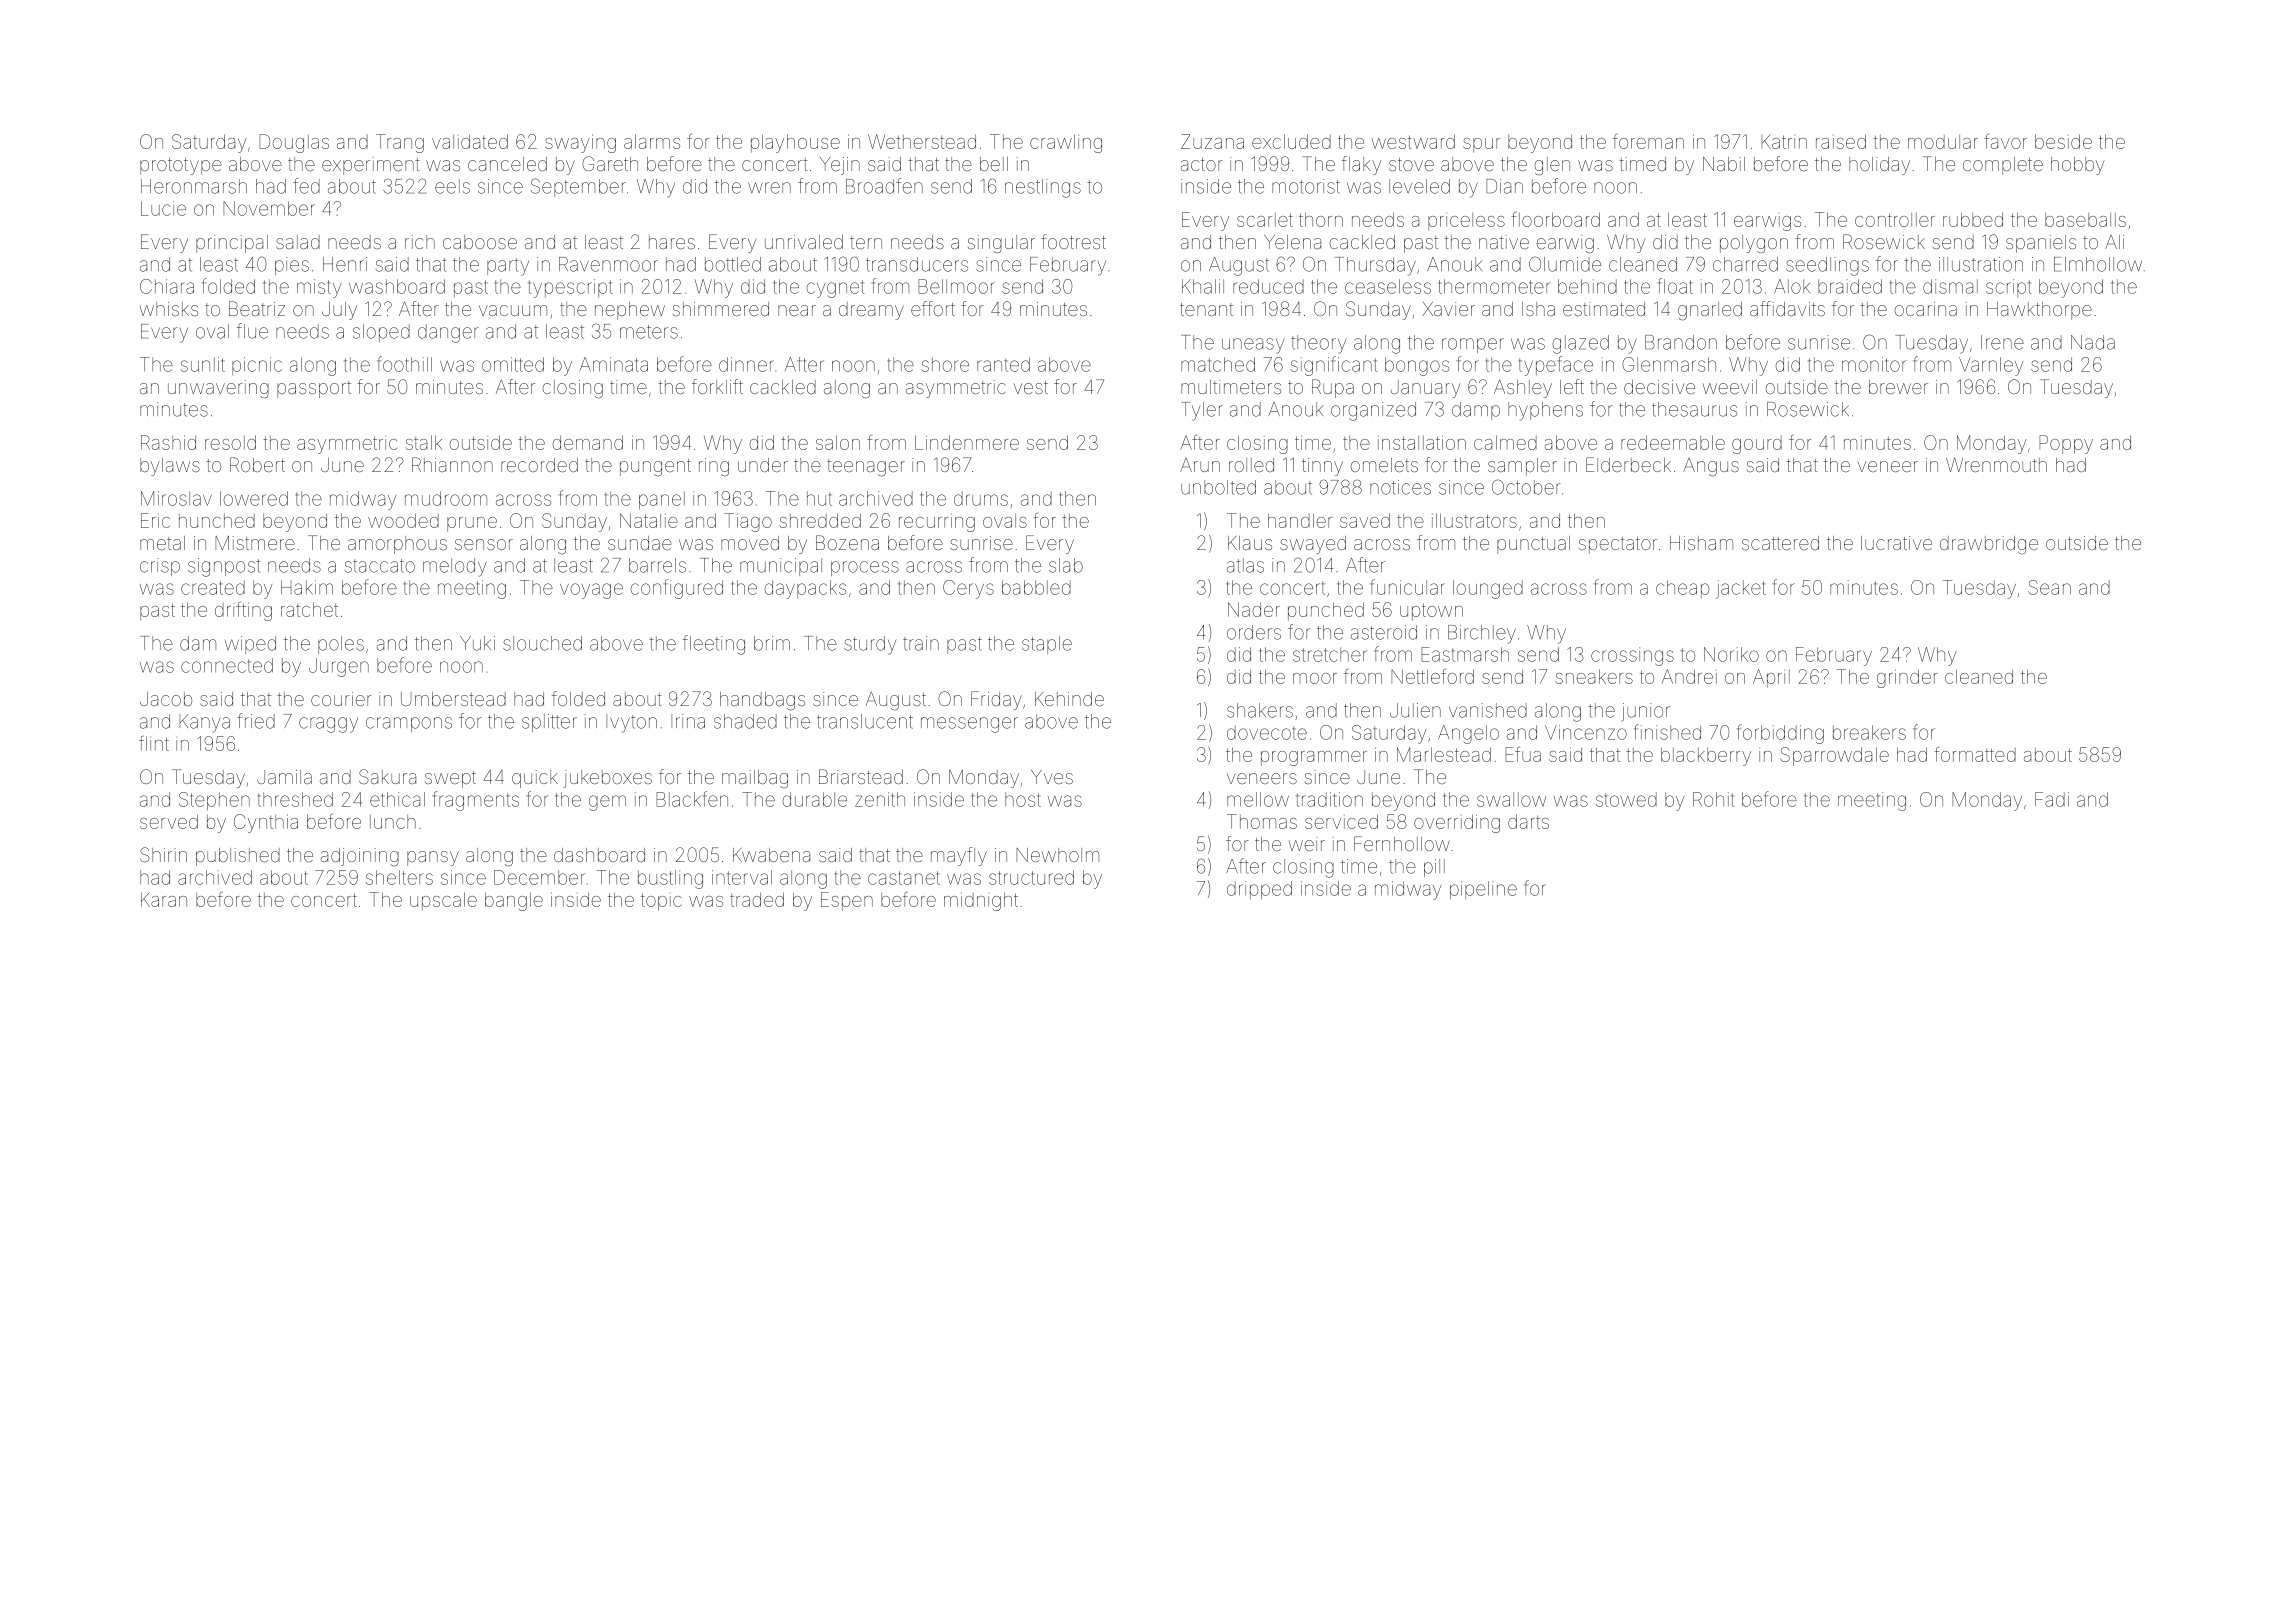 The width and height of the page is (2292, 1620). Describe the element at coordinates (922, 141) in the page. I see `Wetherstead` at that location.
